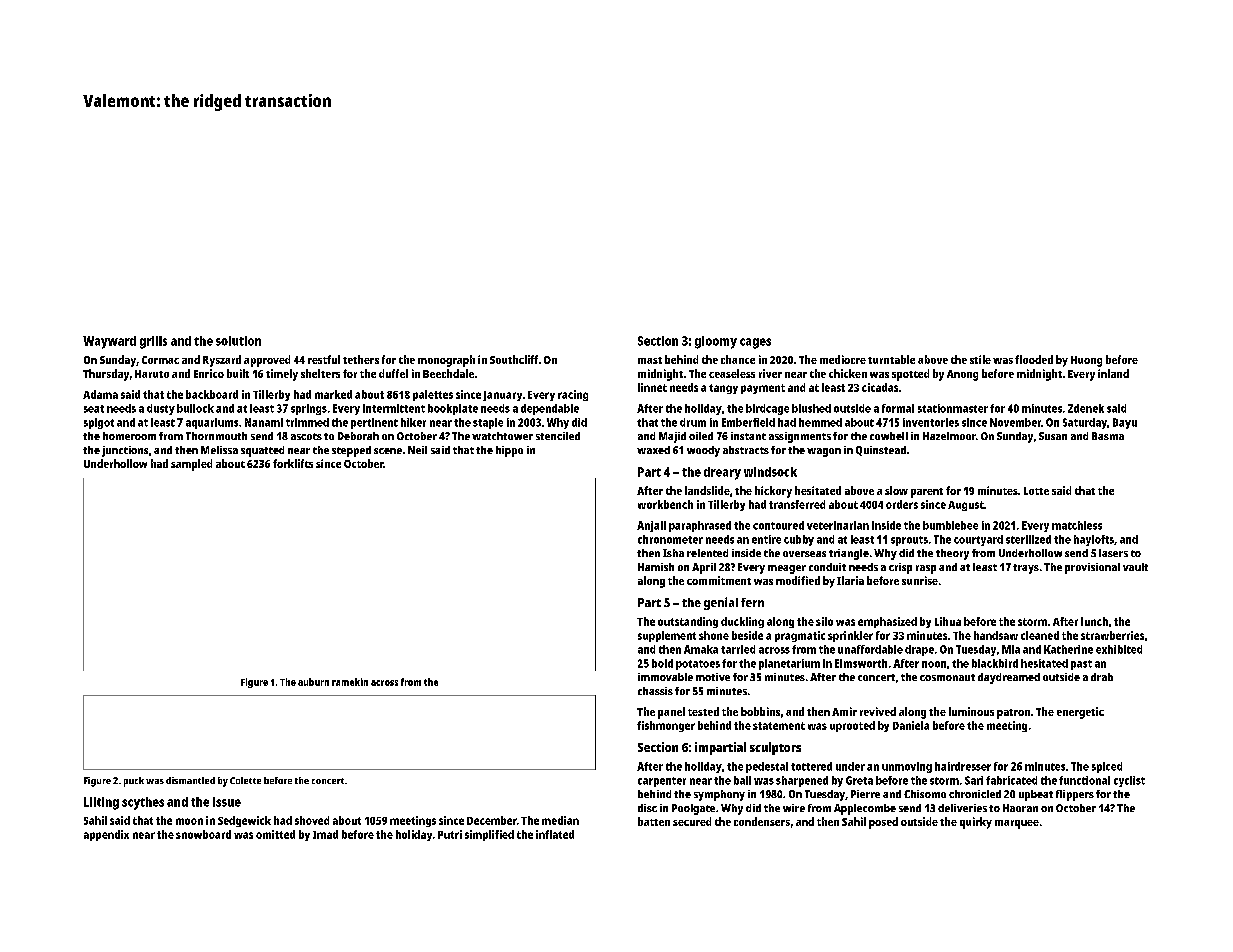  What do you see at coordinates (558, 436) in the screenshot?
I see `stenciled` at bounding box center [558, 436].
